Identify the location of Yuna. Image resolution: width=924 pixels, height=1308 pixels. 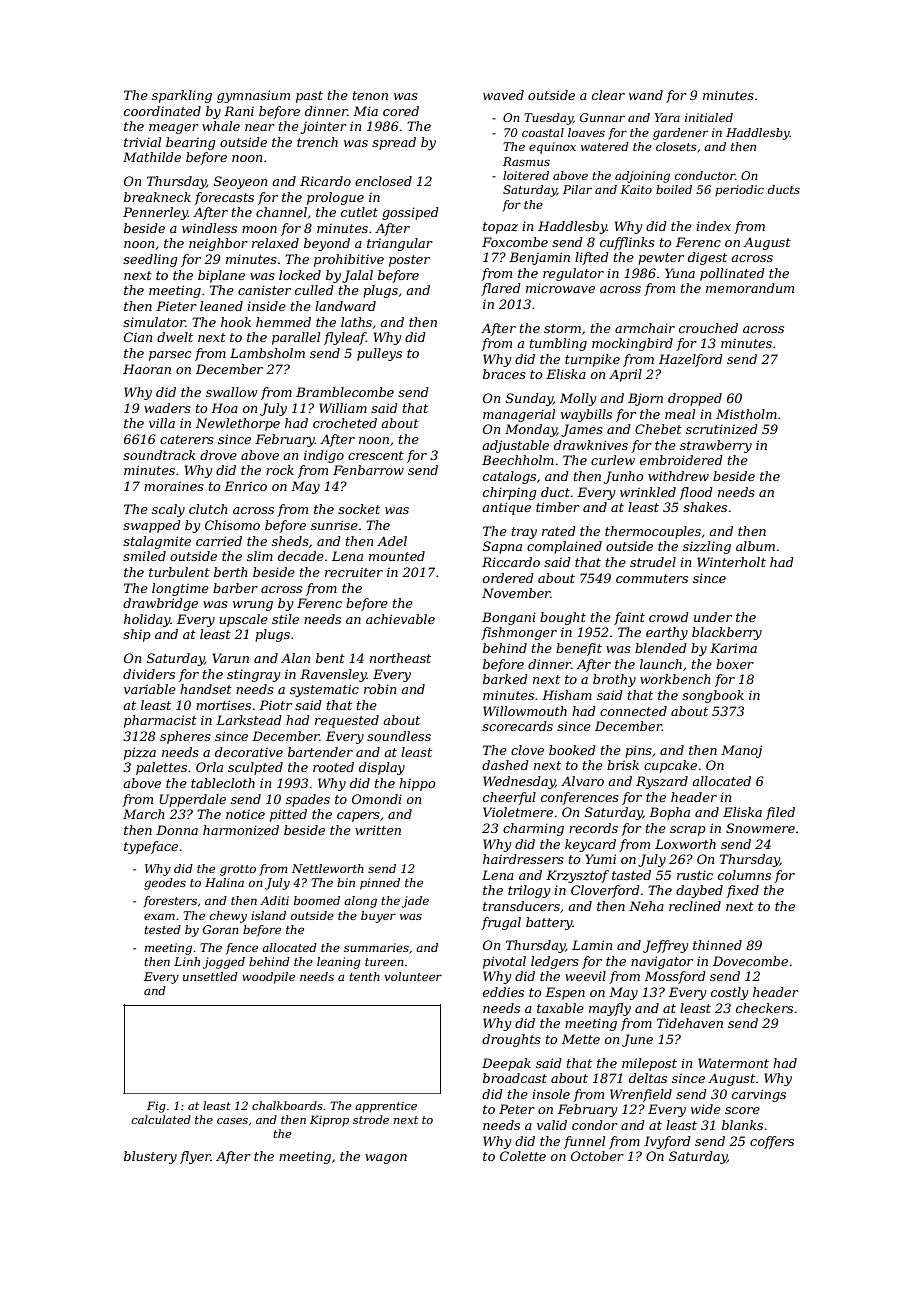
(680, 273).
